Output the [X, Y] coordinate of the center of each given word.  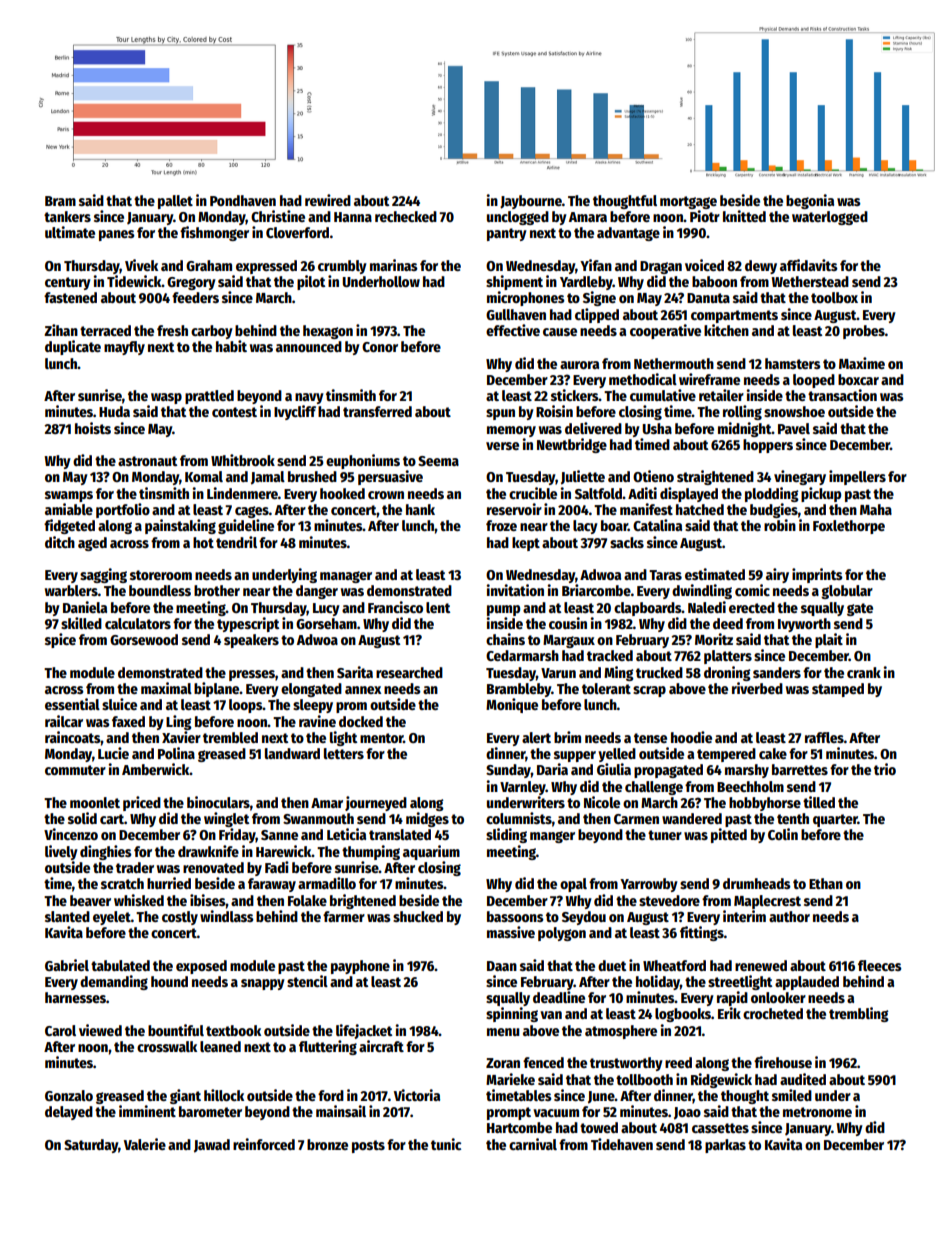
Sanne [279, 835]
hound [169, 981]
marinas [394, 265]
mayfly [124, 348]
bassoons [515, 916]
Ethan [826, 883]
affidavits [809, 265]
